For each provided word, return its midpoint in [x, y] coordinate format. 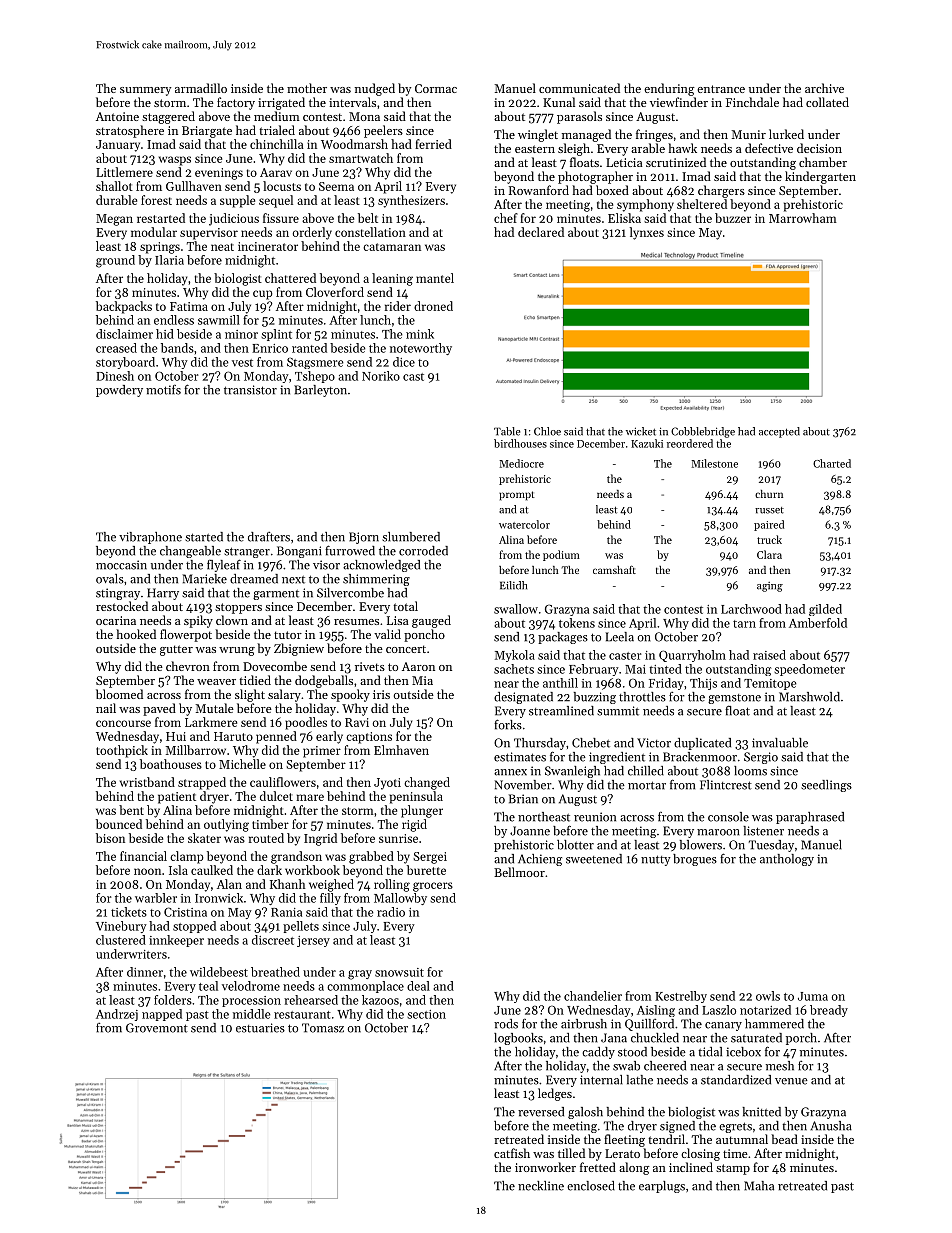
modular [154, 232]
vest [242, 363]
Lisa [398, 620]
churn [769, 494]
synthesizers [411, 201]
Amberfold [818, 623]
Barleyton [320, 391]
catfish [512, 1153]
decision [819, 148]
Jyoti [387, 784]
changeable [190, 552]
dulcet [276, 796]
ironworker [545, 1167]
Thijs [703, 684]
